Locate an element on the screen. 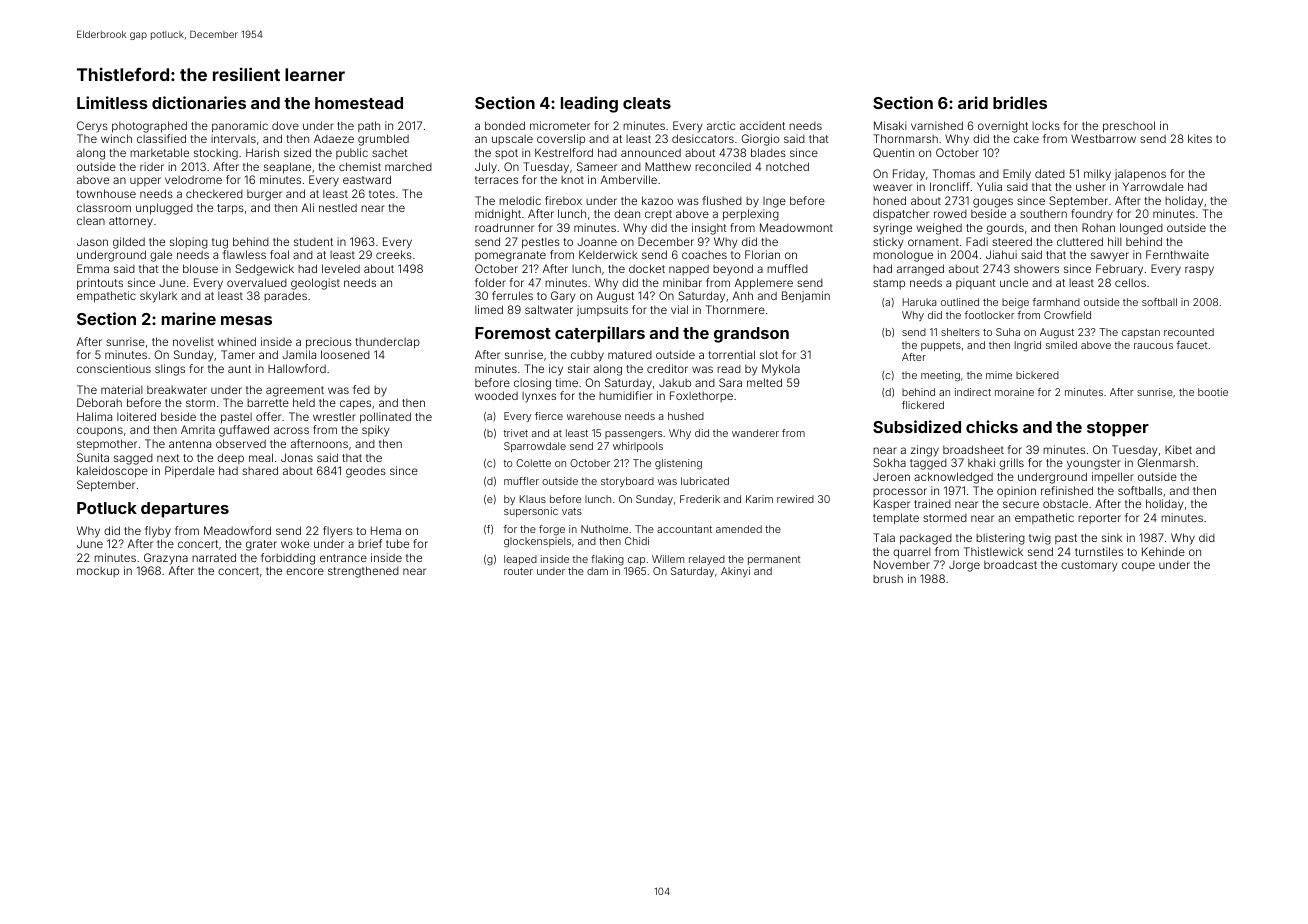 This screenshot has width=1308, height=924. wrestler is located at coordinates (334, 416).
